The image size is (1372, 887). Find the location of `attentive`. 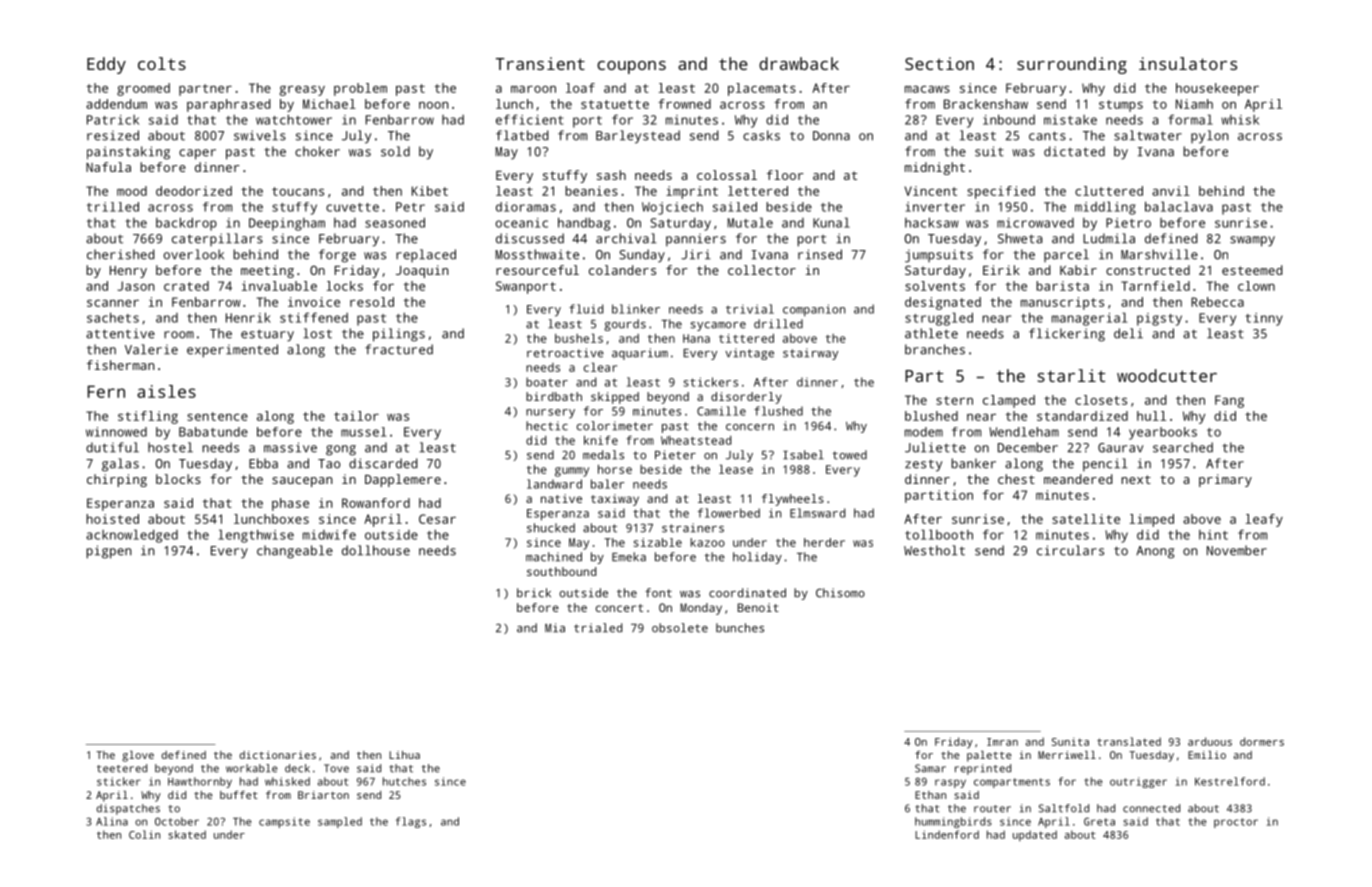

attentive is located at coordinates (120, 333).
